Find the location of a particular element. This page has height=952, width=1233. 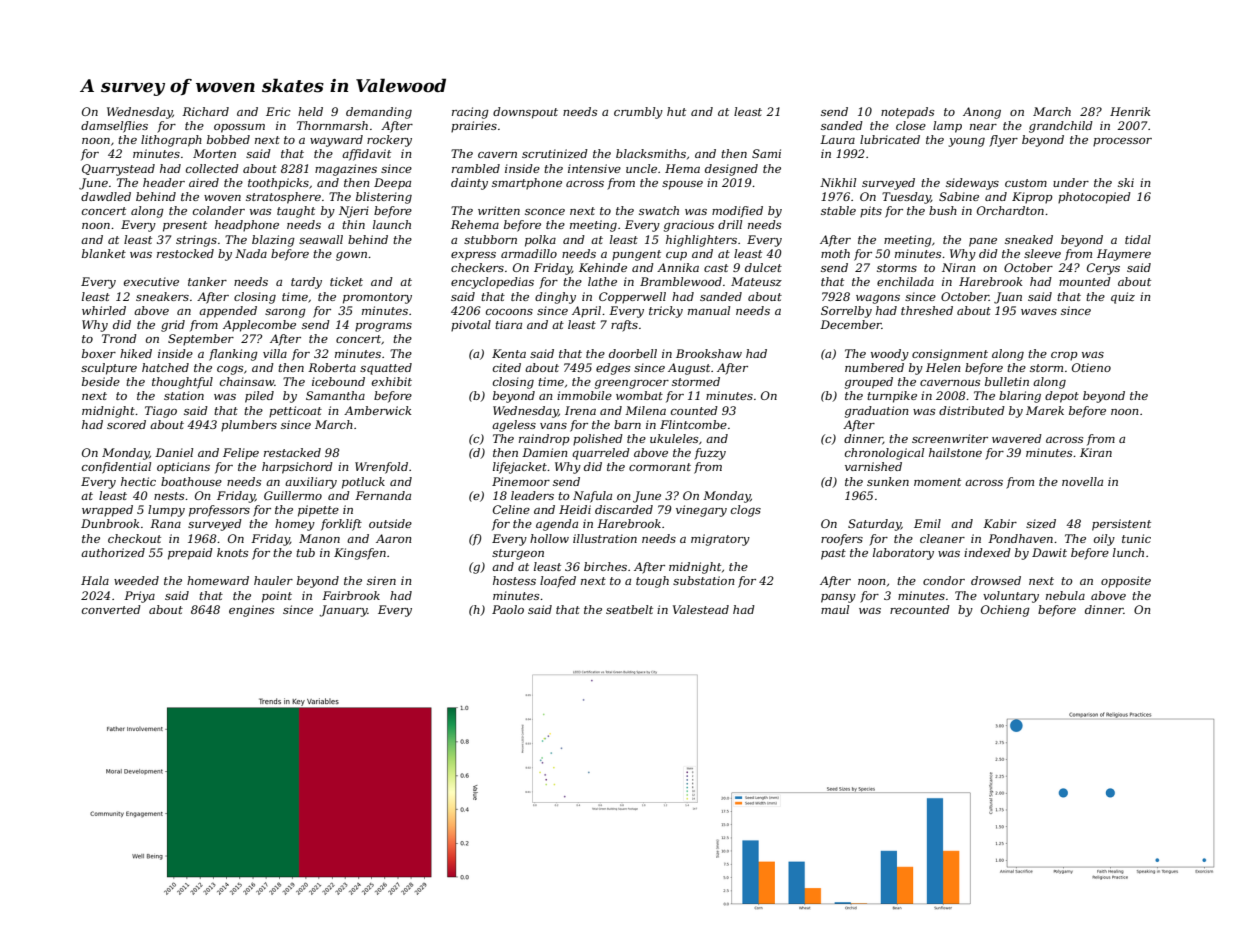

notepads is located at coordinates (907, 113).
